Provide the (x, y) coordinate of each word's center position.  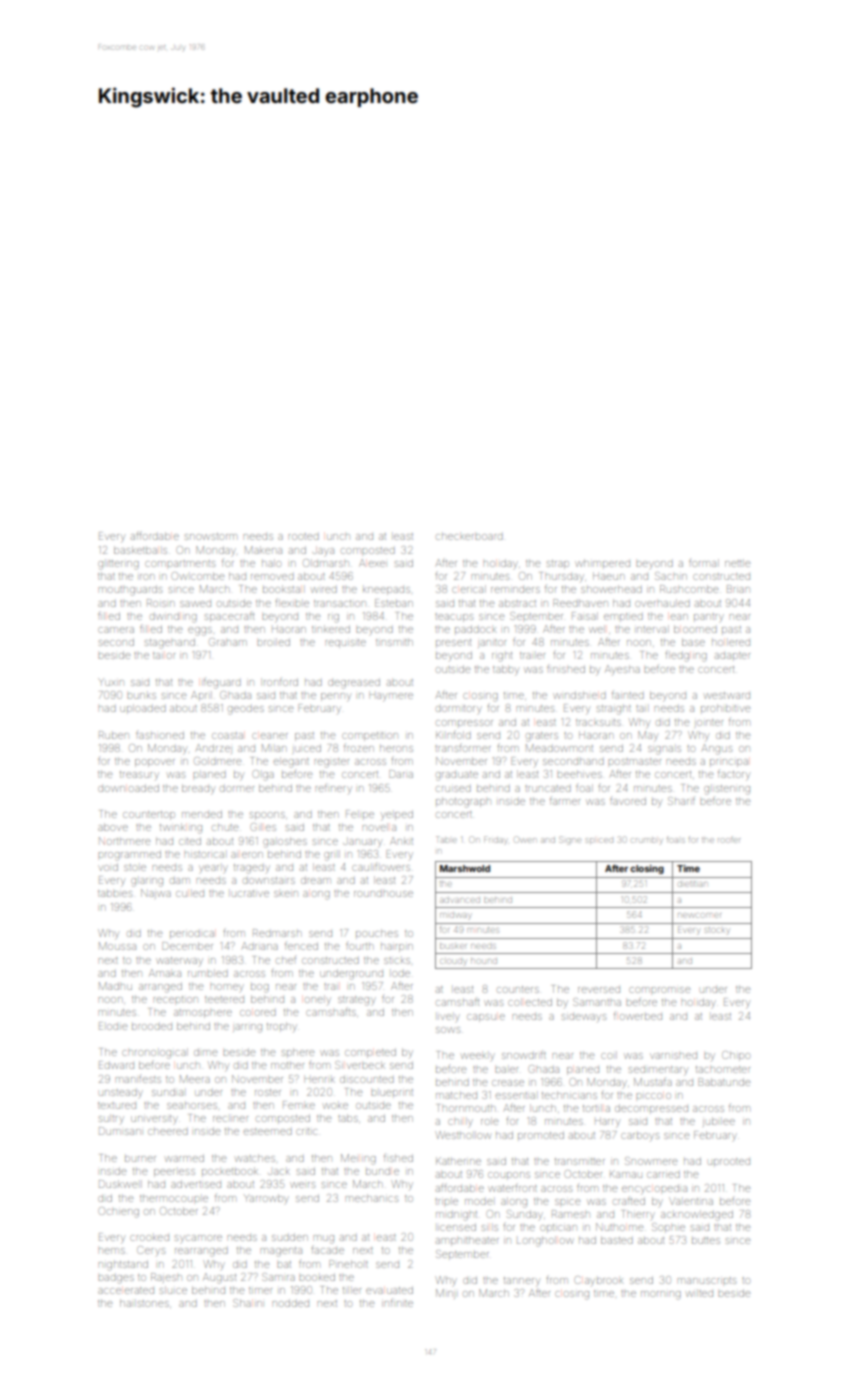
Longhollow (545, 1241)
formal (704, 563)
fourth (359, 946)
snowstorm (211, 536)
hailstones (144, 1303)
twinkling (181, 828)
